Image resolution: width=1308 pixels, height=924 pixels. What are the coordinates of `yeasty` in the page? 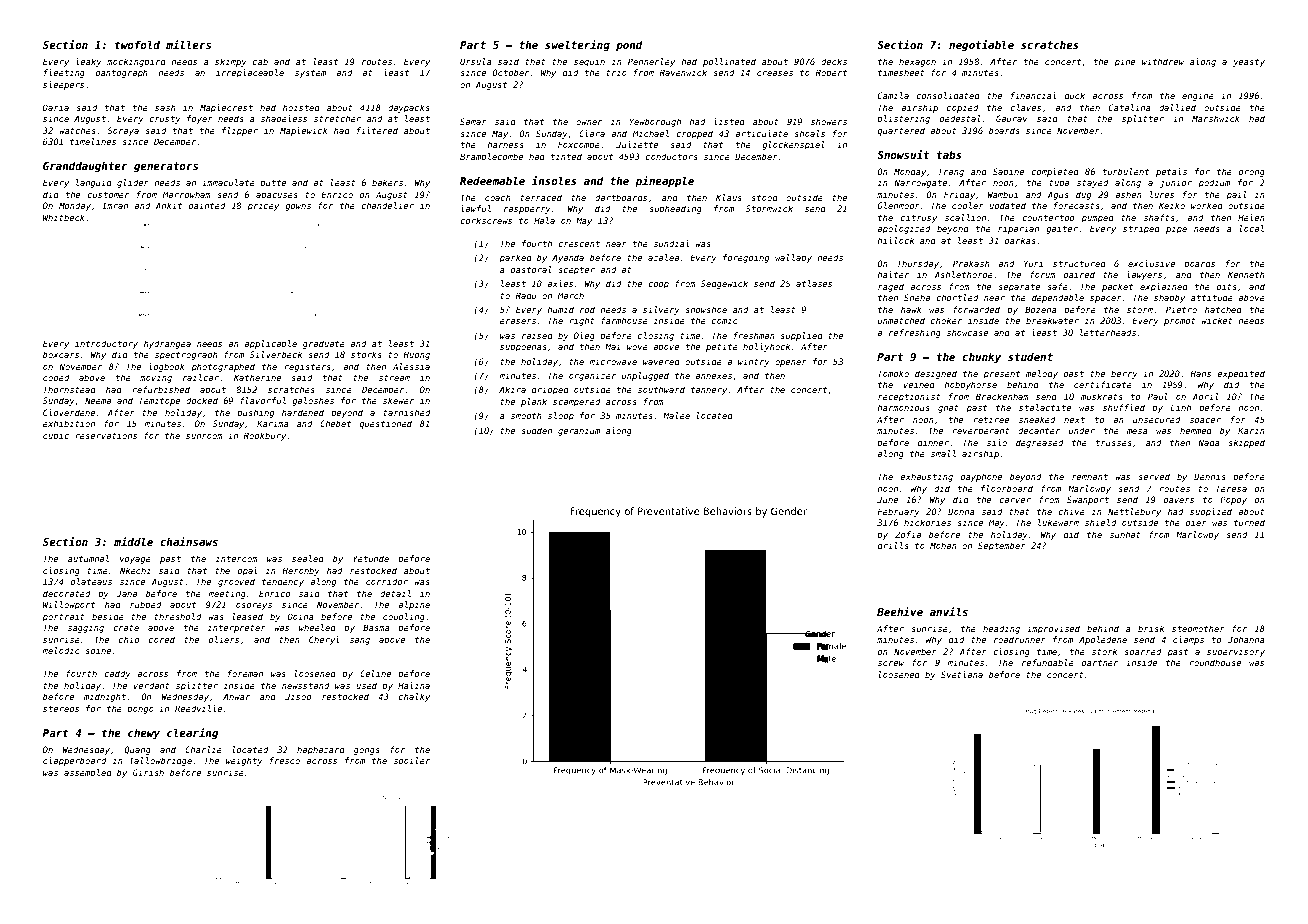 It's located at (1249, 63).
